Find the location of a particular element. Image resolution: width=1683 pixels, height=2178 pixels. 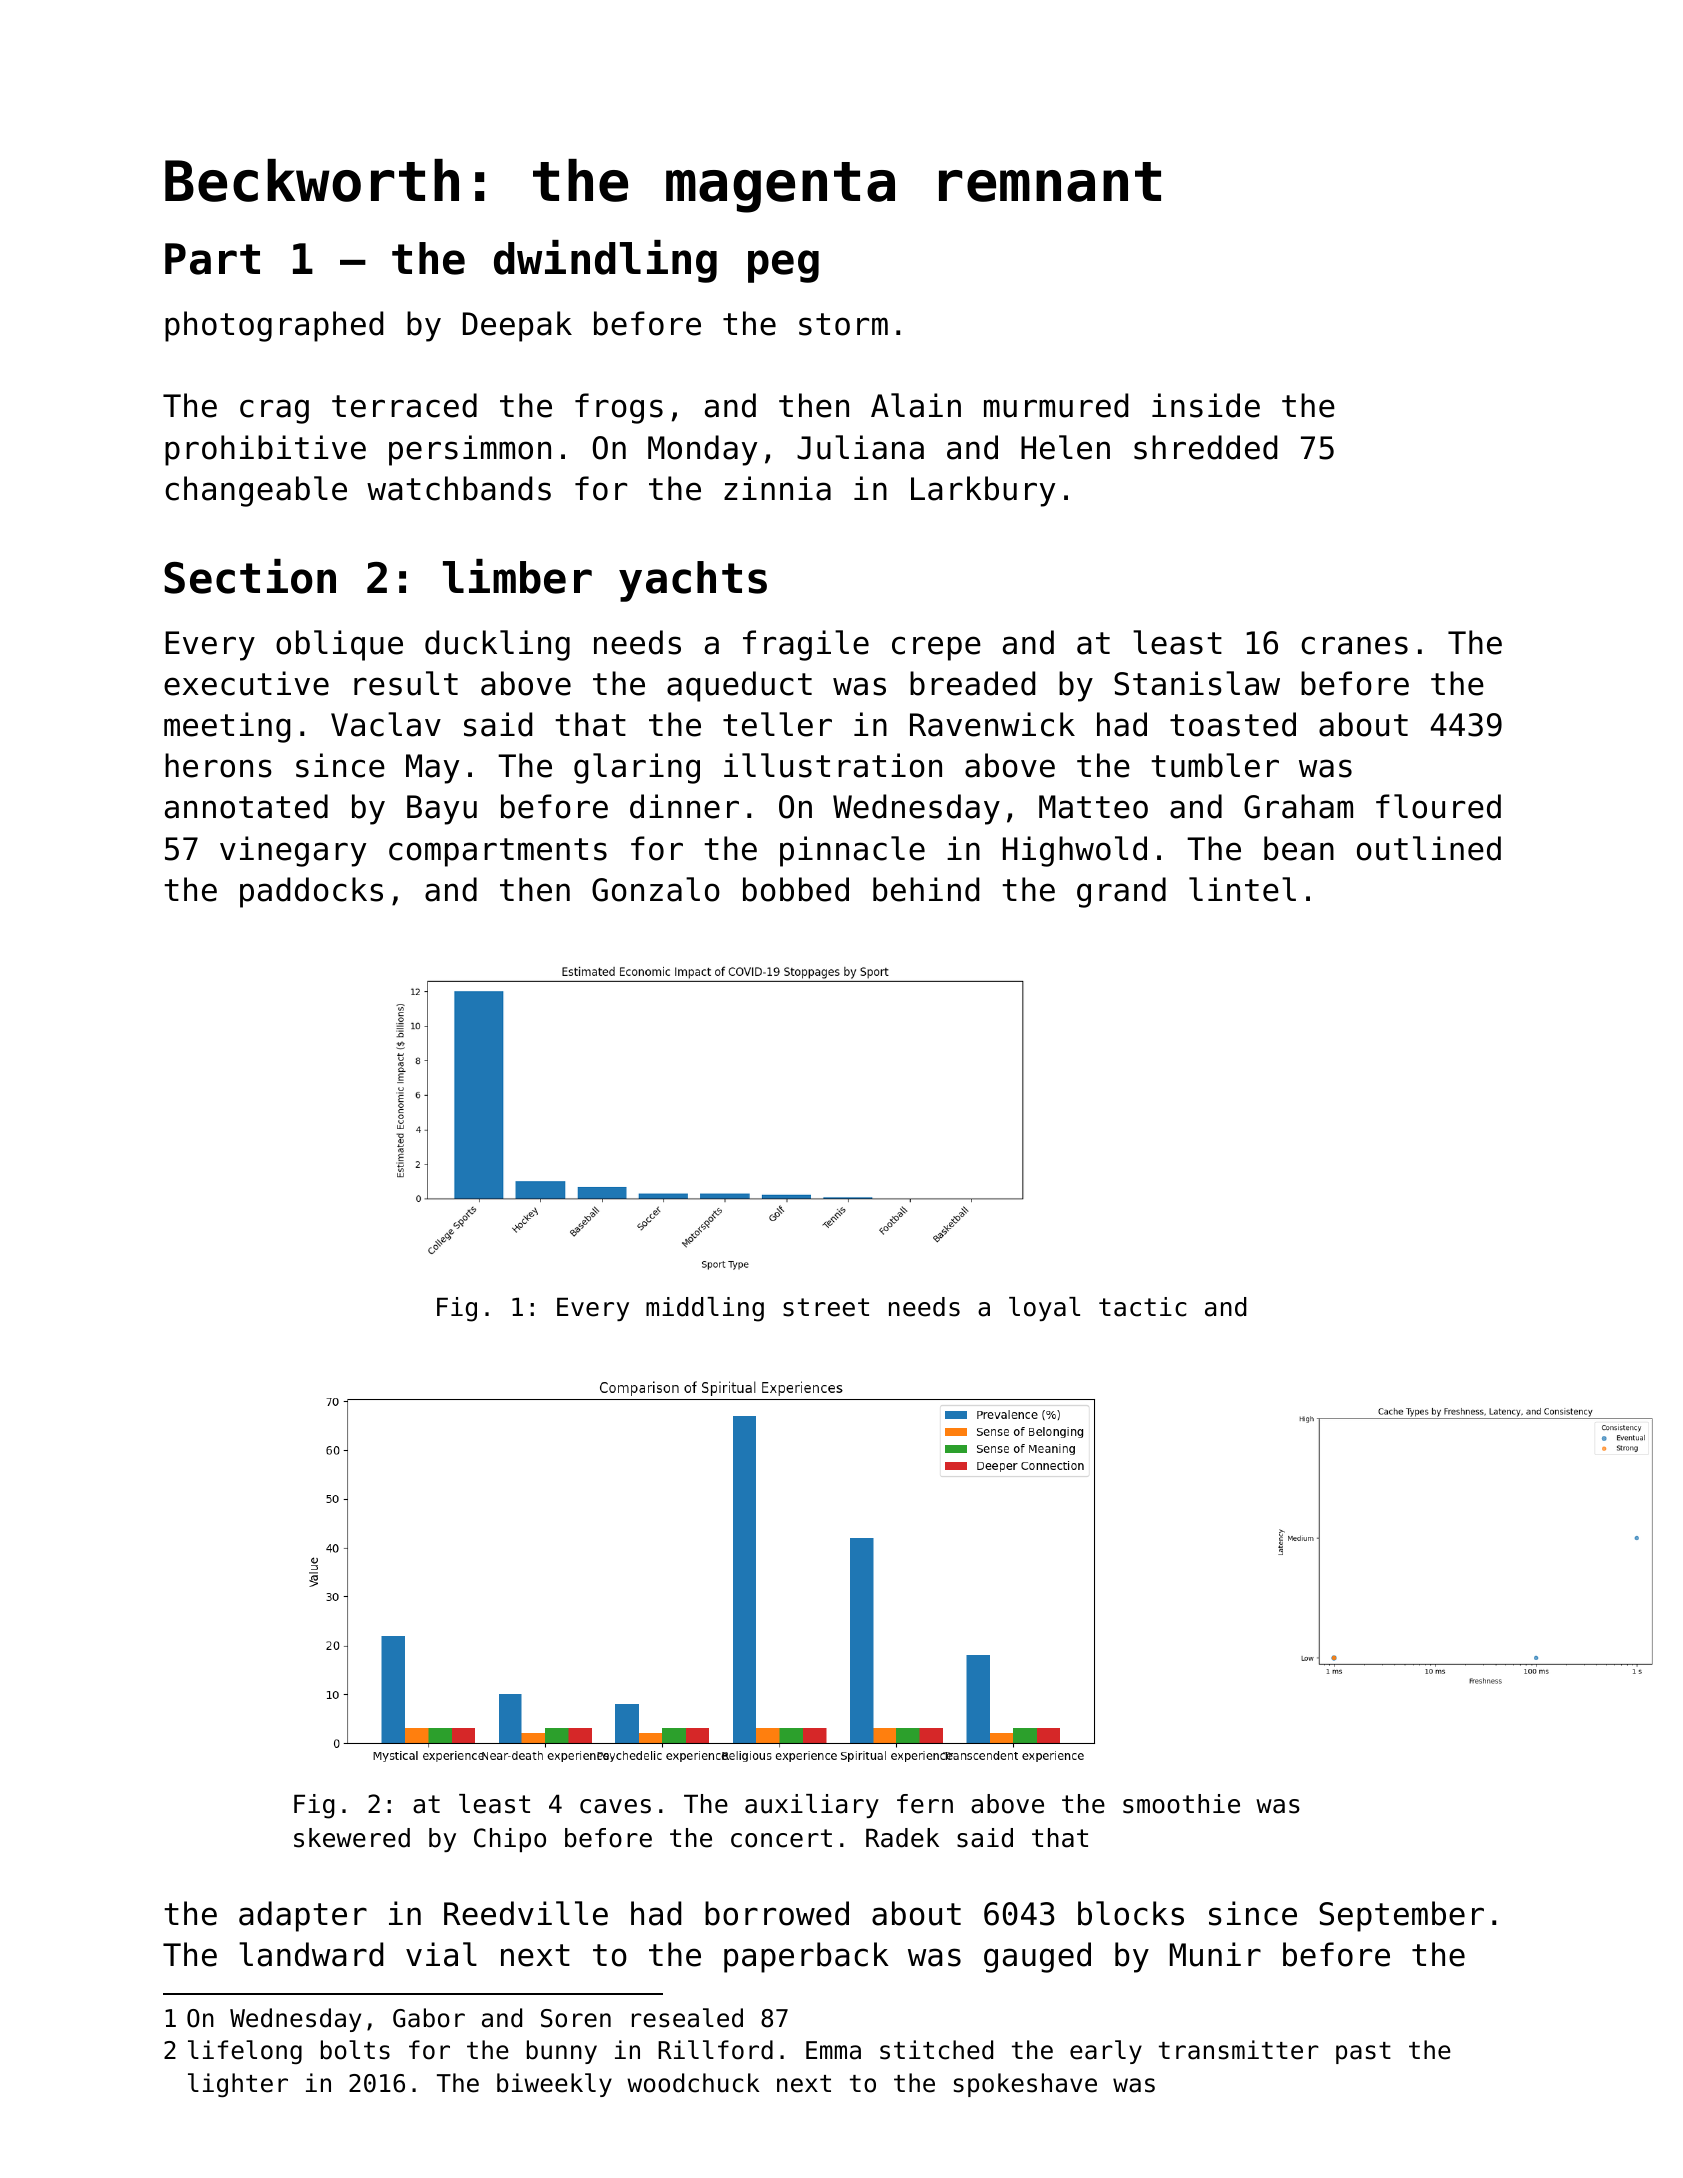

caves is located at coordinates (615, 1806).
